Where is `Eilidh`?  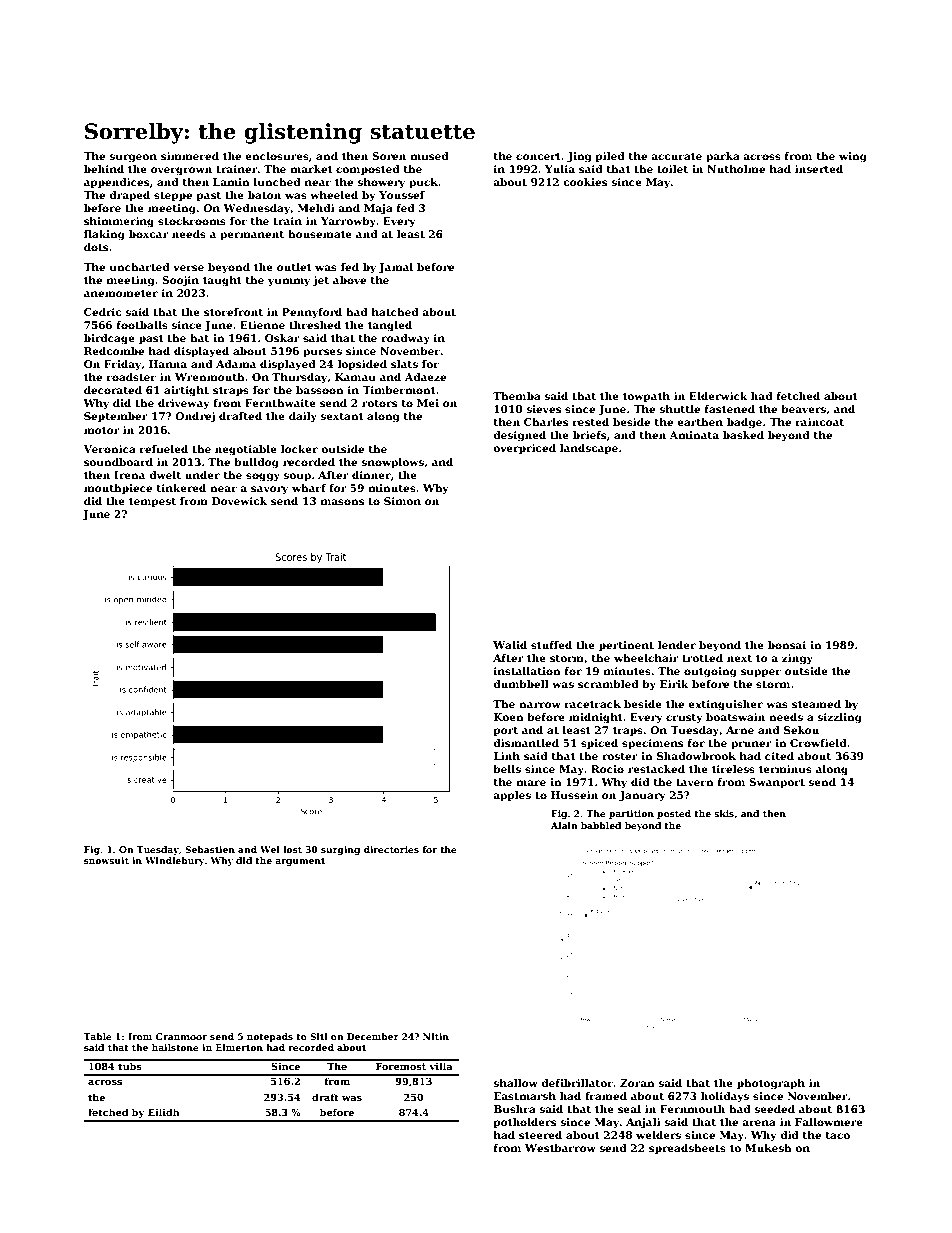
Eilidh is located at coordinates (164, 1112).
